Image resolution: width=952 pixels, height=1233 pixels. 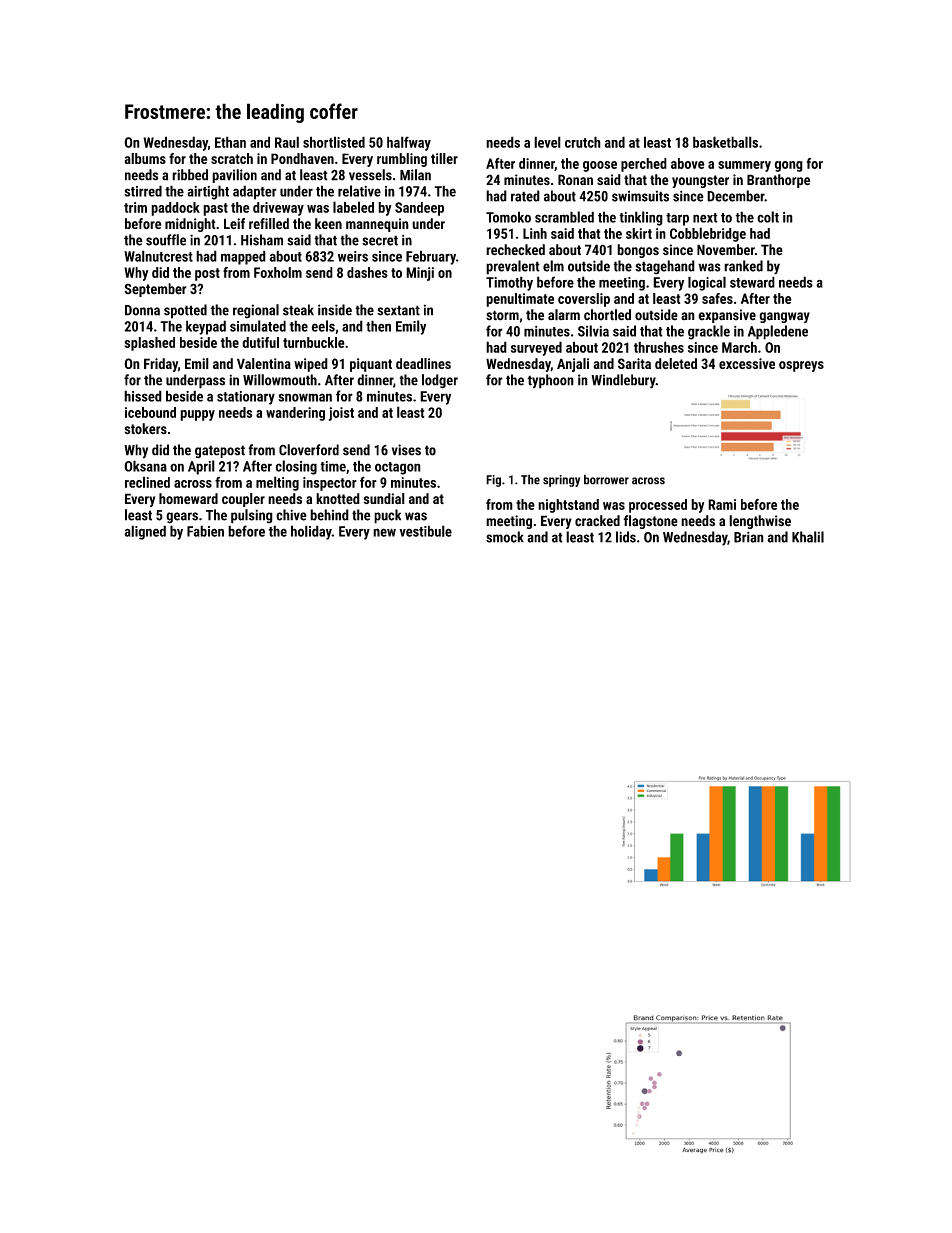 What do you see at coordinates (264, 363) in the screenshot?
I see `Valentina` at bounding box center [264, 363].
